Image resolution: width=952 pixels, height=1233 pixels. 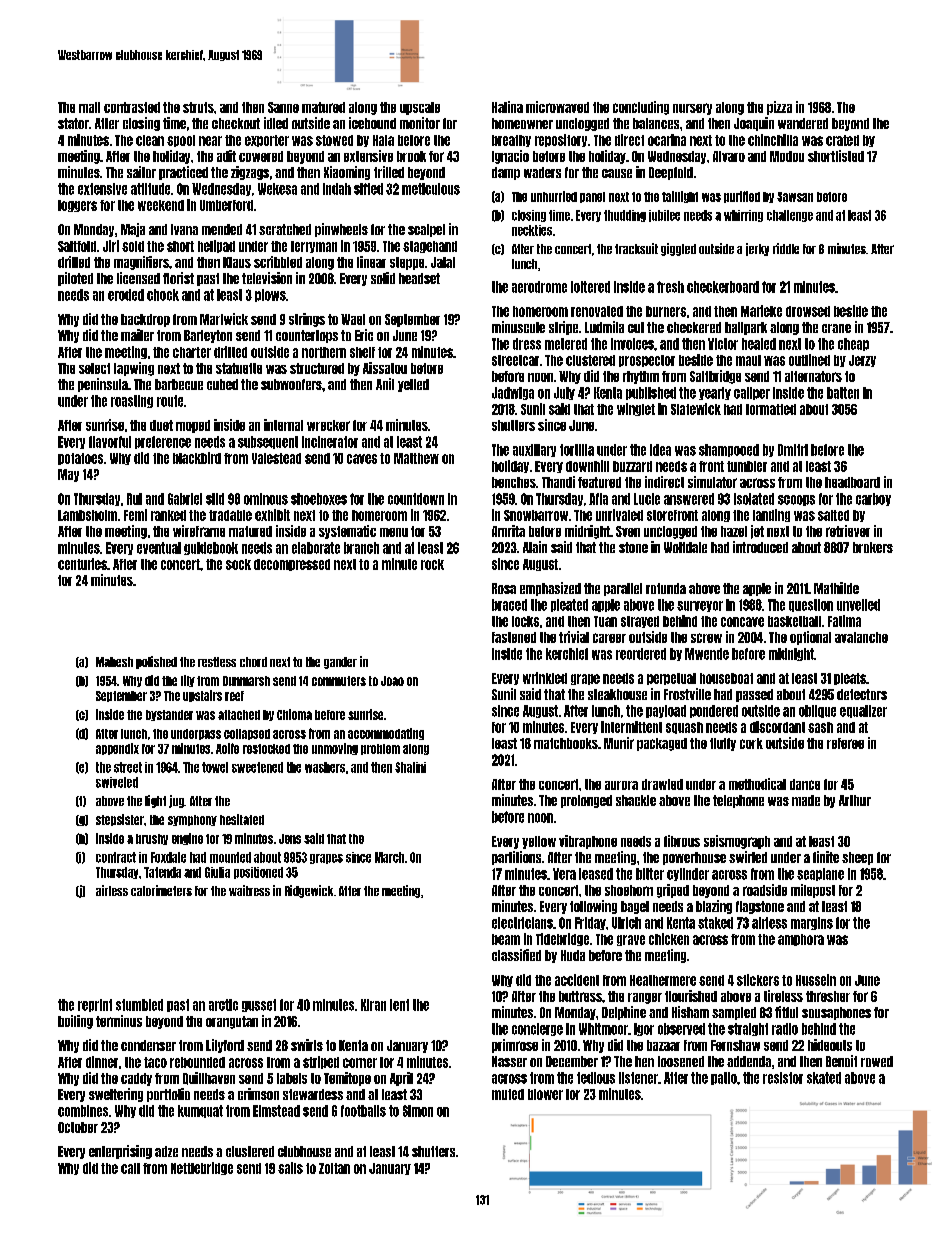 What do you see at coordinates (150, 189) in the screenshot?
I see `attitude` at bounding box center [150, 189].
